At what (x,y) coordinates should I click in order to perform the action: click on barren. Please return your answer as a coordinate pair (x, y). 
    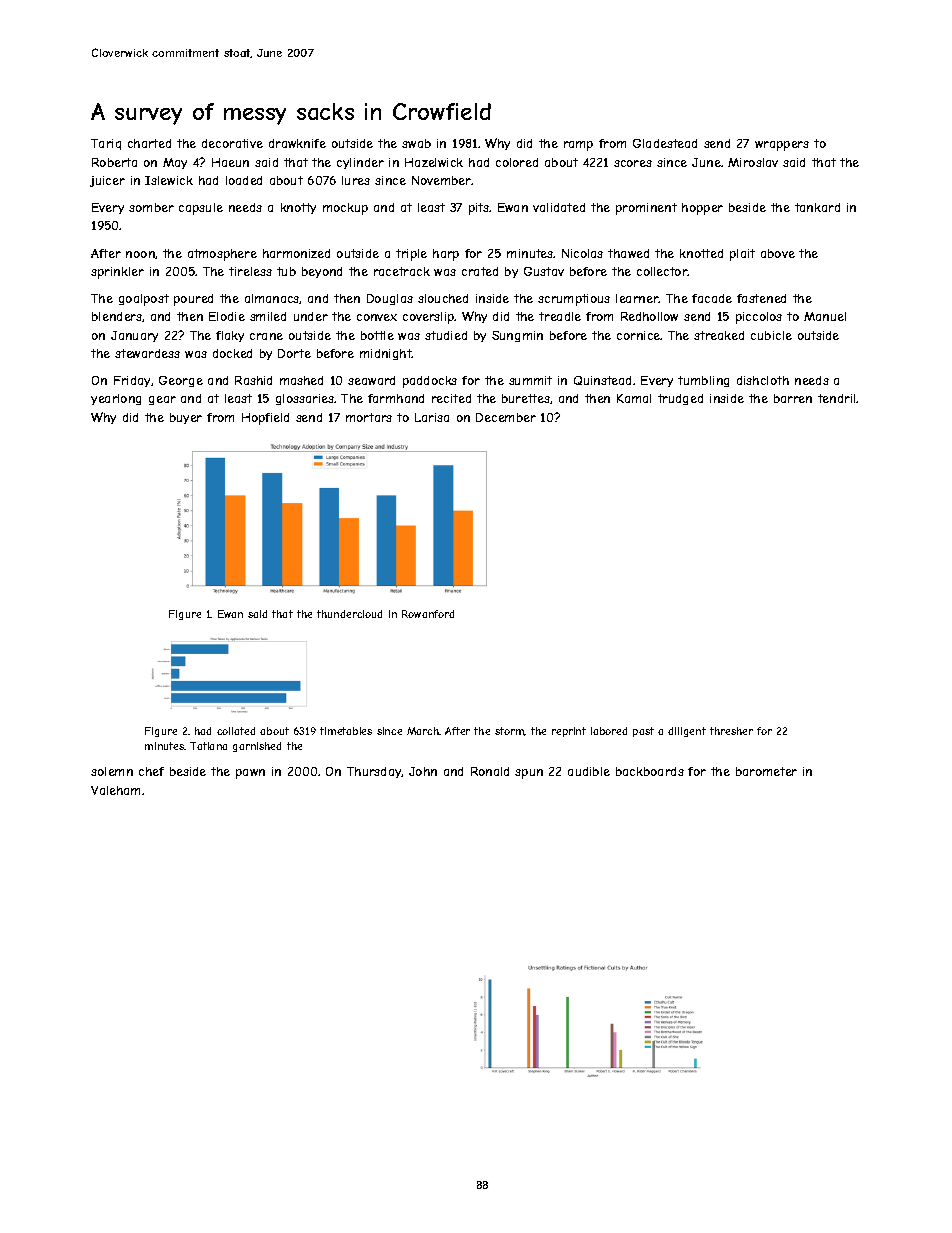
    Looking at the image, I should click on (793, 398).
